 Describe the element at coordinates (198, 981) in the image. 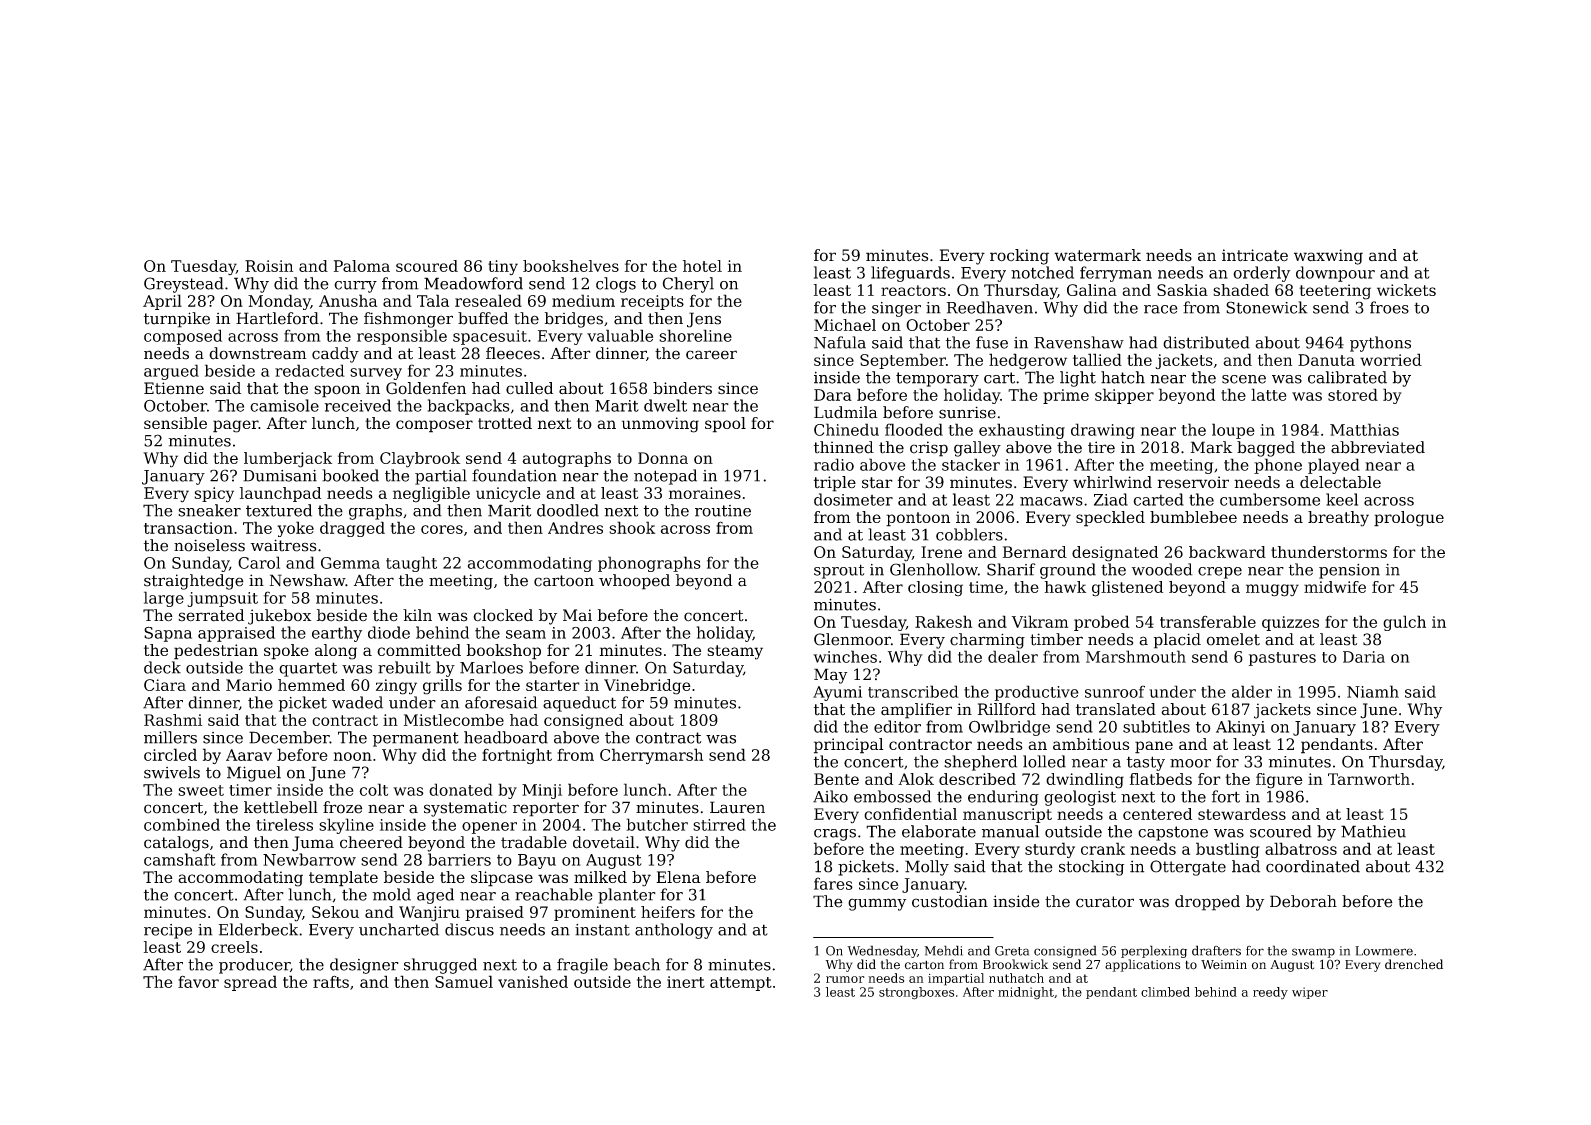

I see `favor` at that location.
